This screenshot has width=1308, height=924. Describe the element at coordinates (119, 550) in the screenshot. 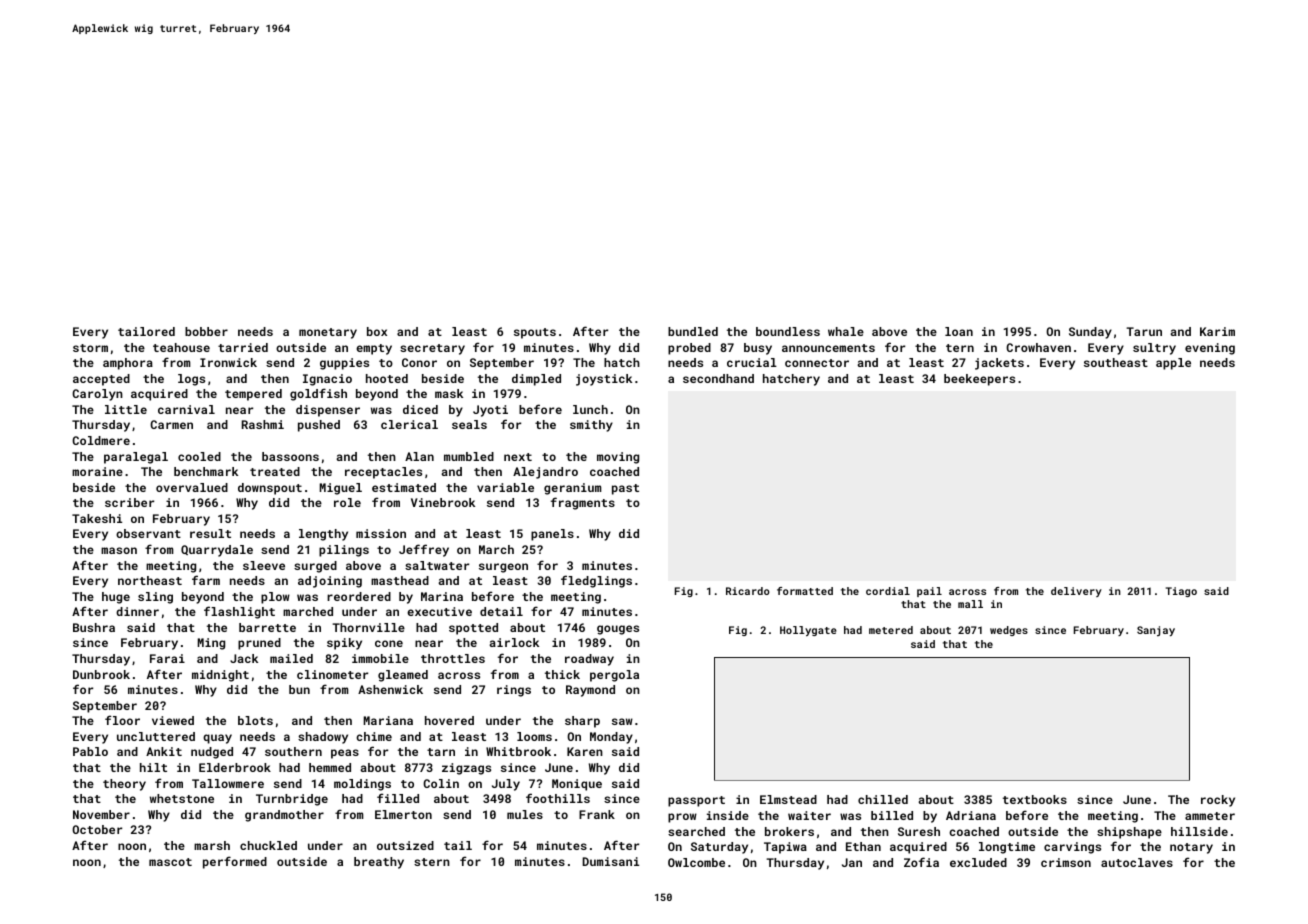

I see `mason` at that location.
